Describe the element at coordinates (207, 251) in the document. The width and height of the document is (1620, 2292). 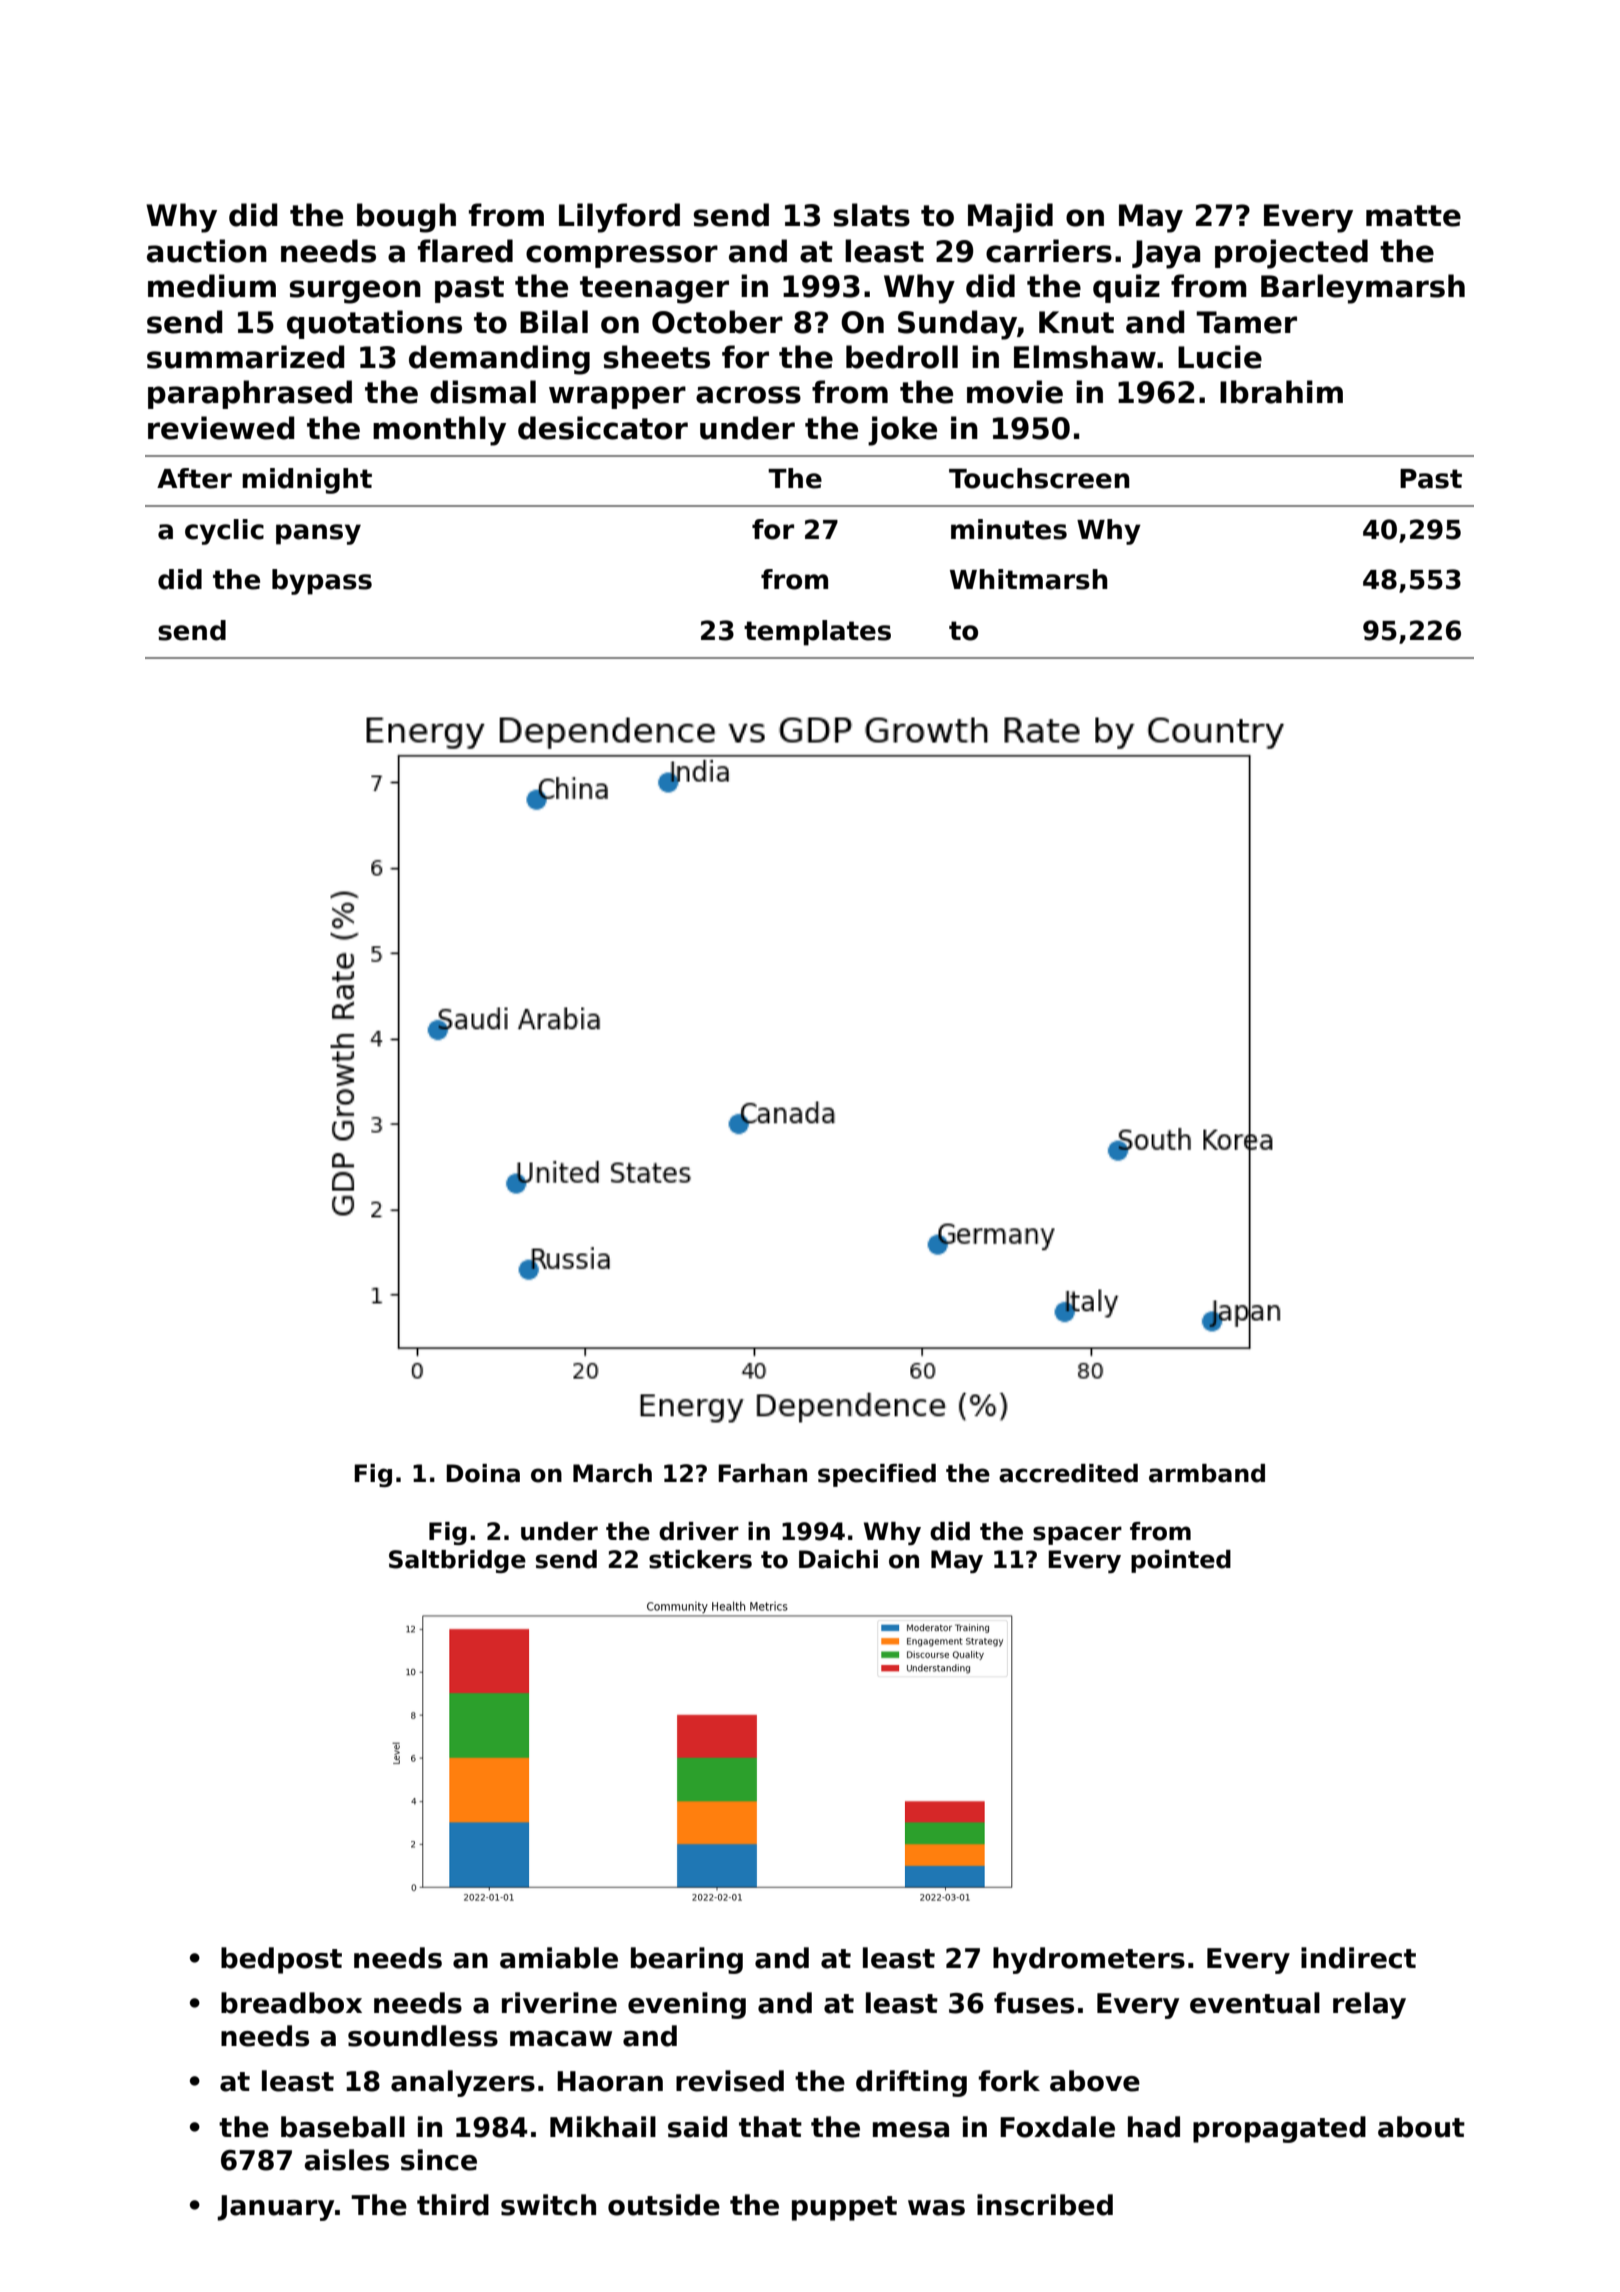
I see `auction` at that location.
